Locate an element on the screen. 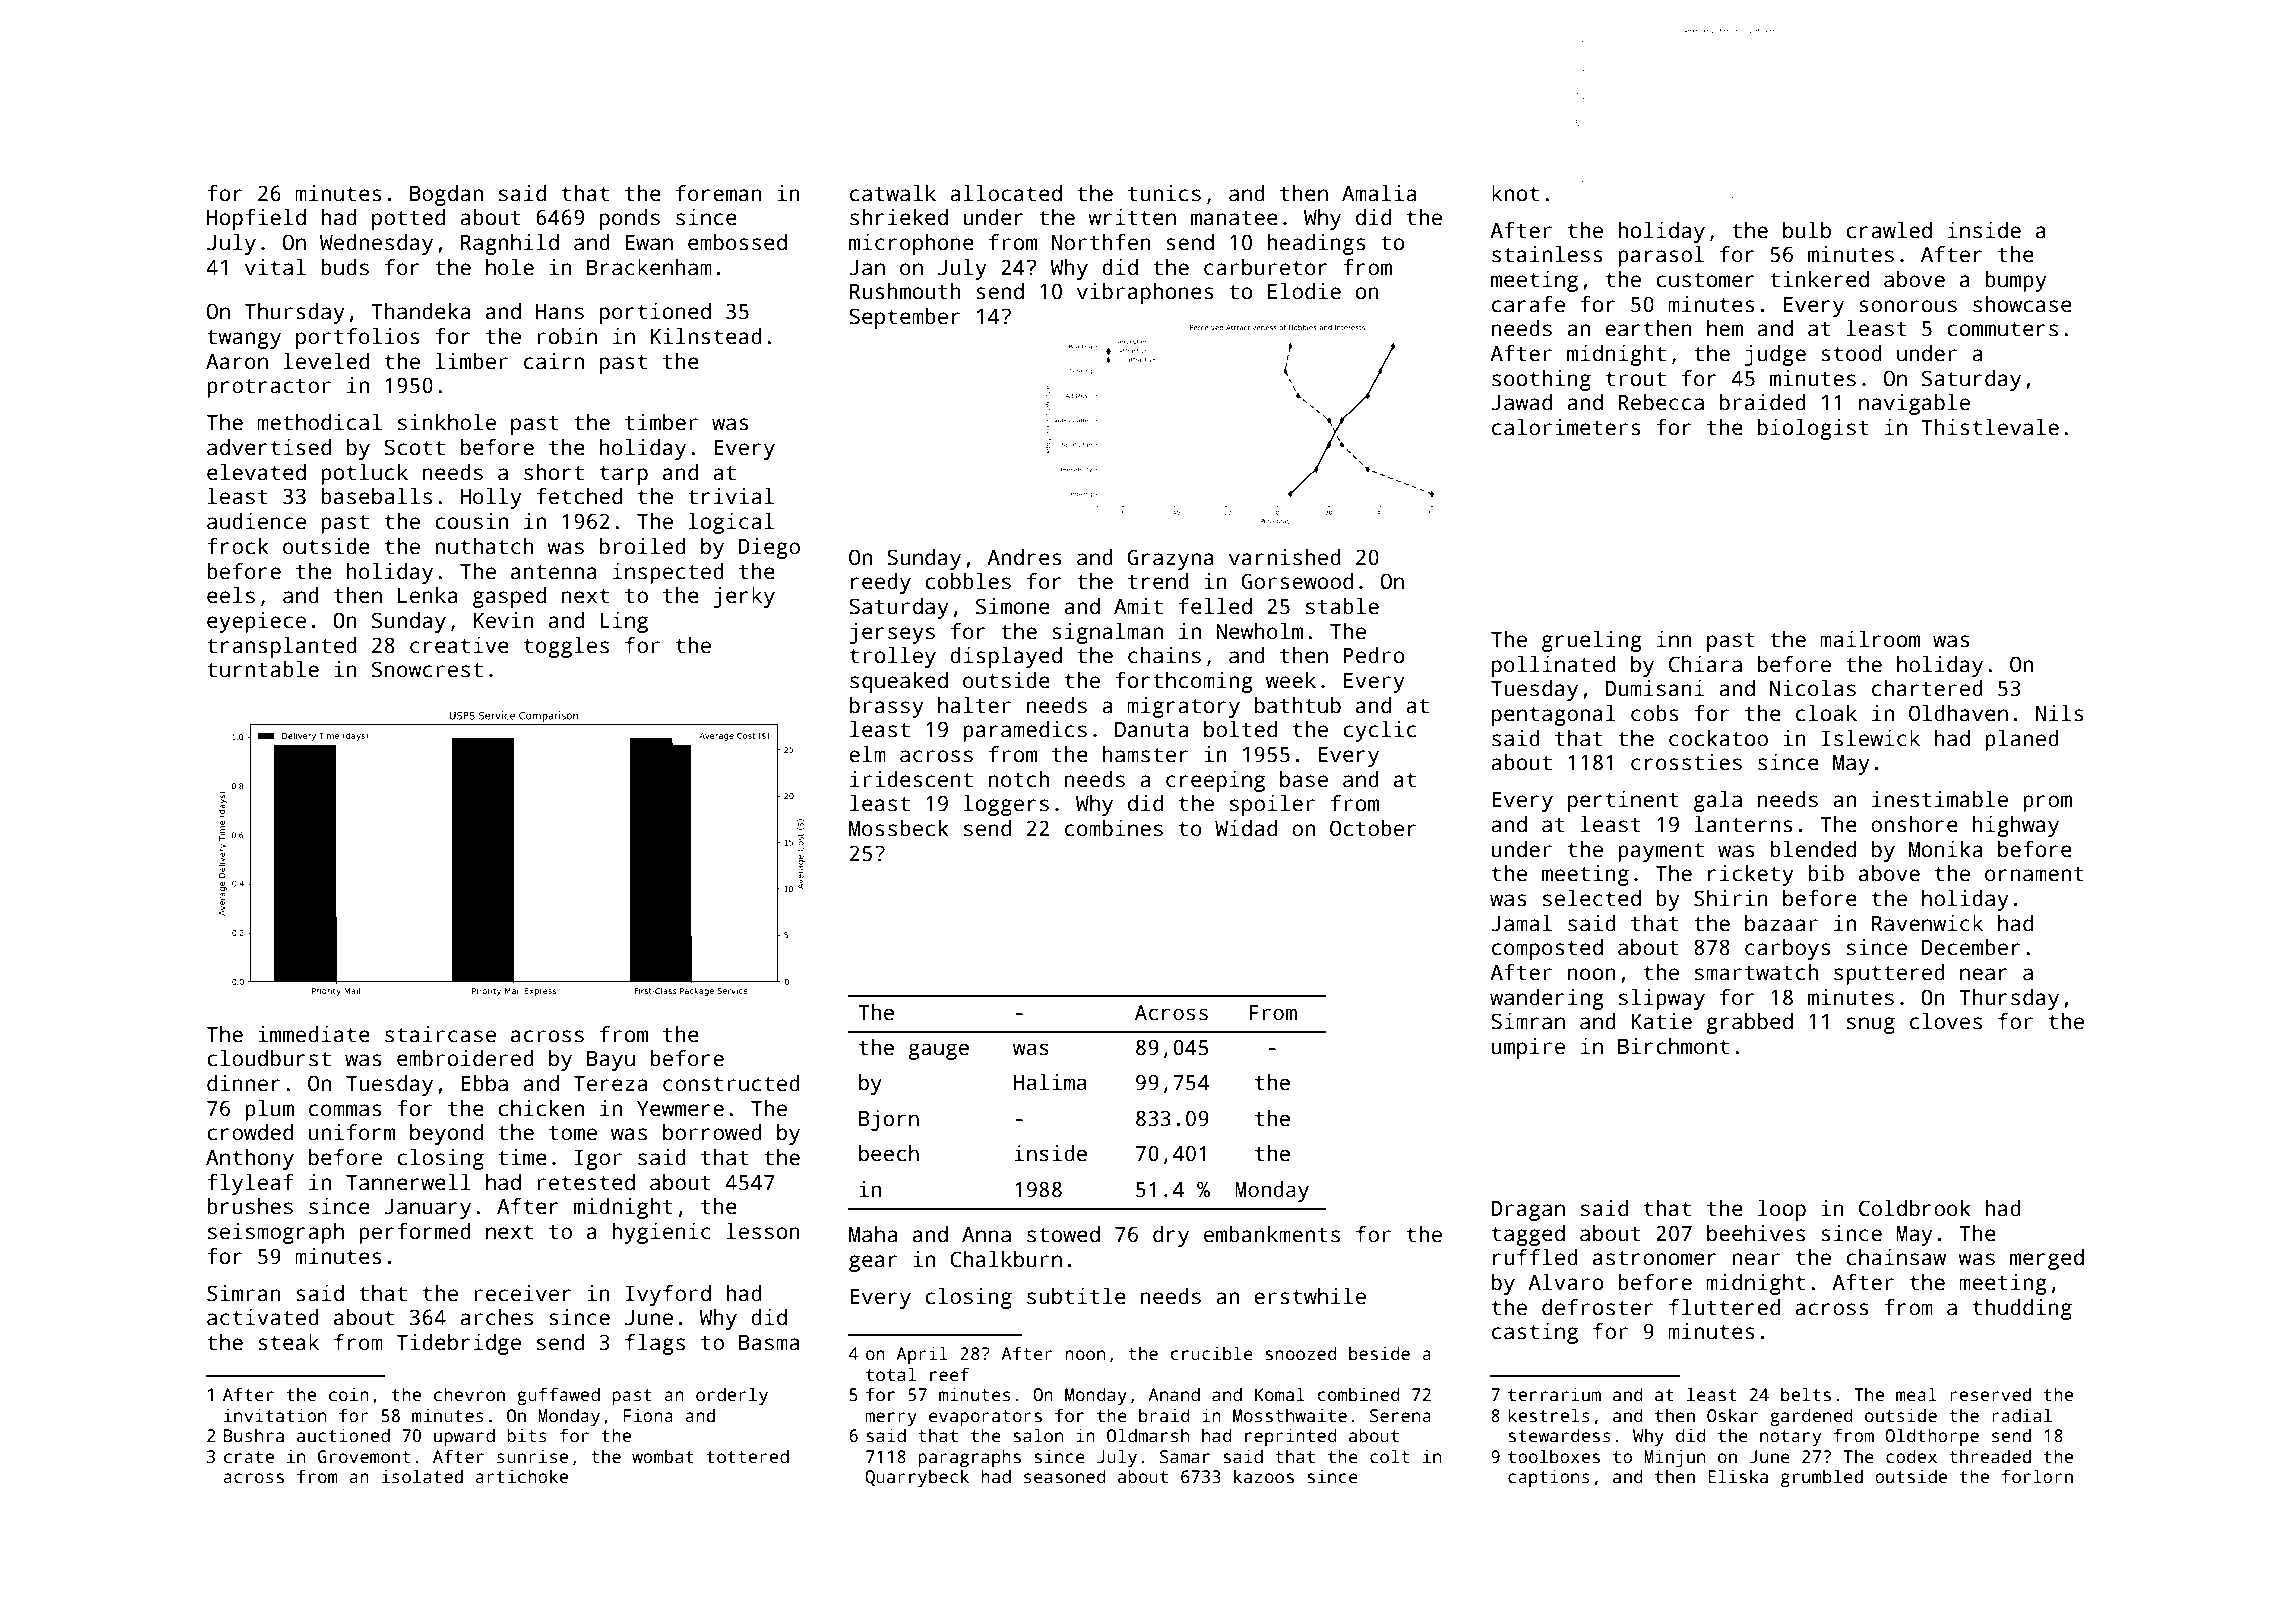 The height and width of the screenshot is (1620, 2292). felled is located at coordinates (1215, 606).
